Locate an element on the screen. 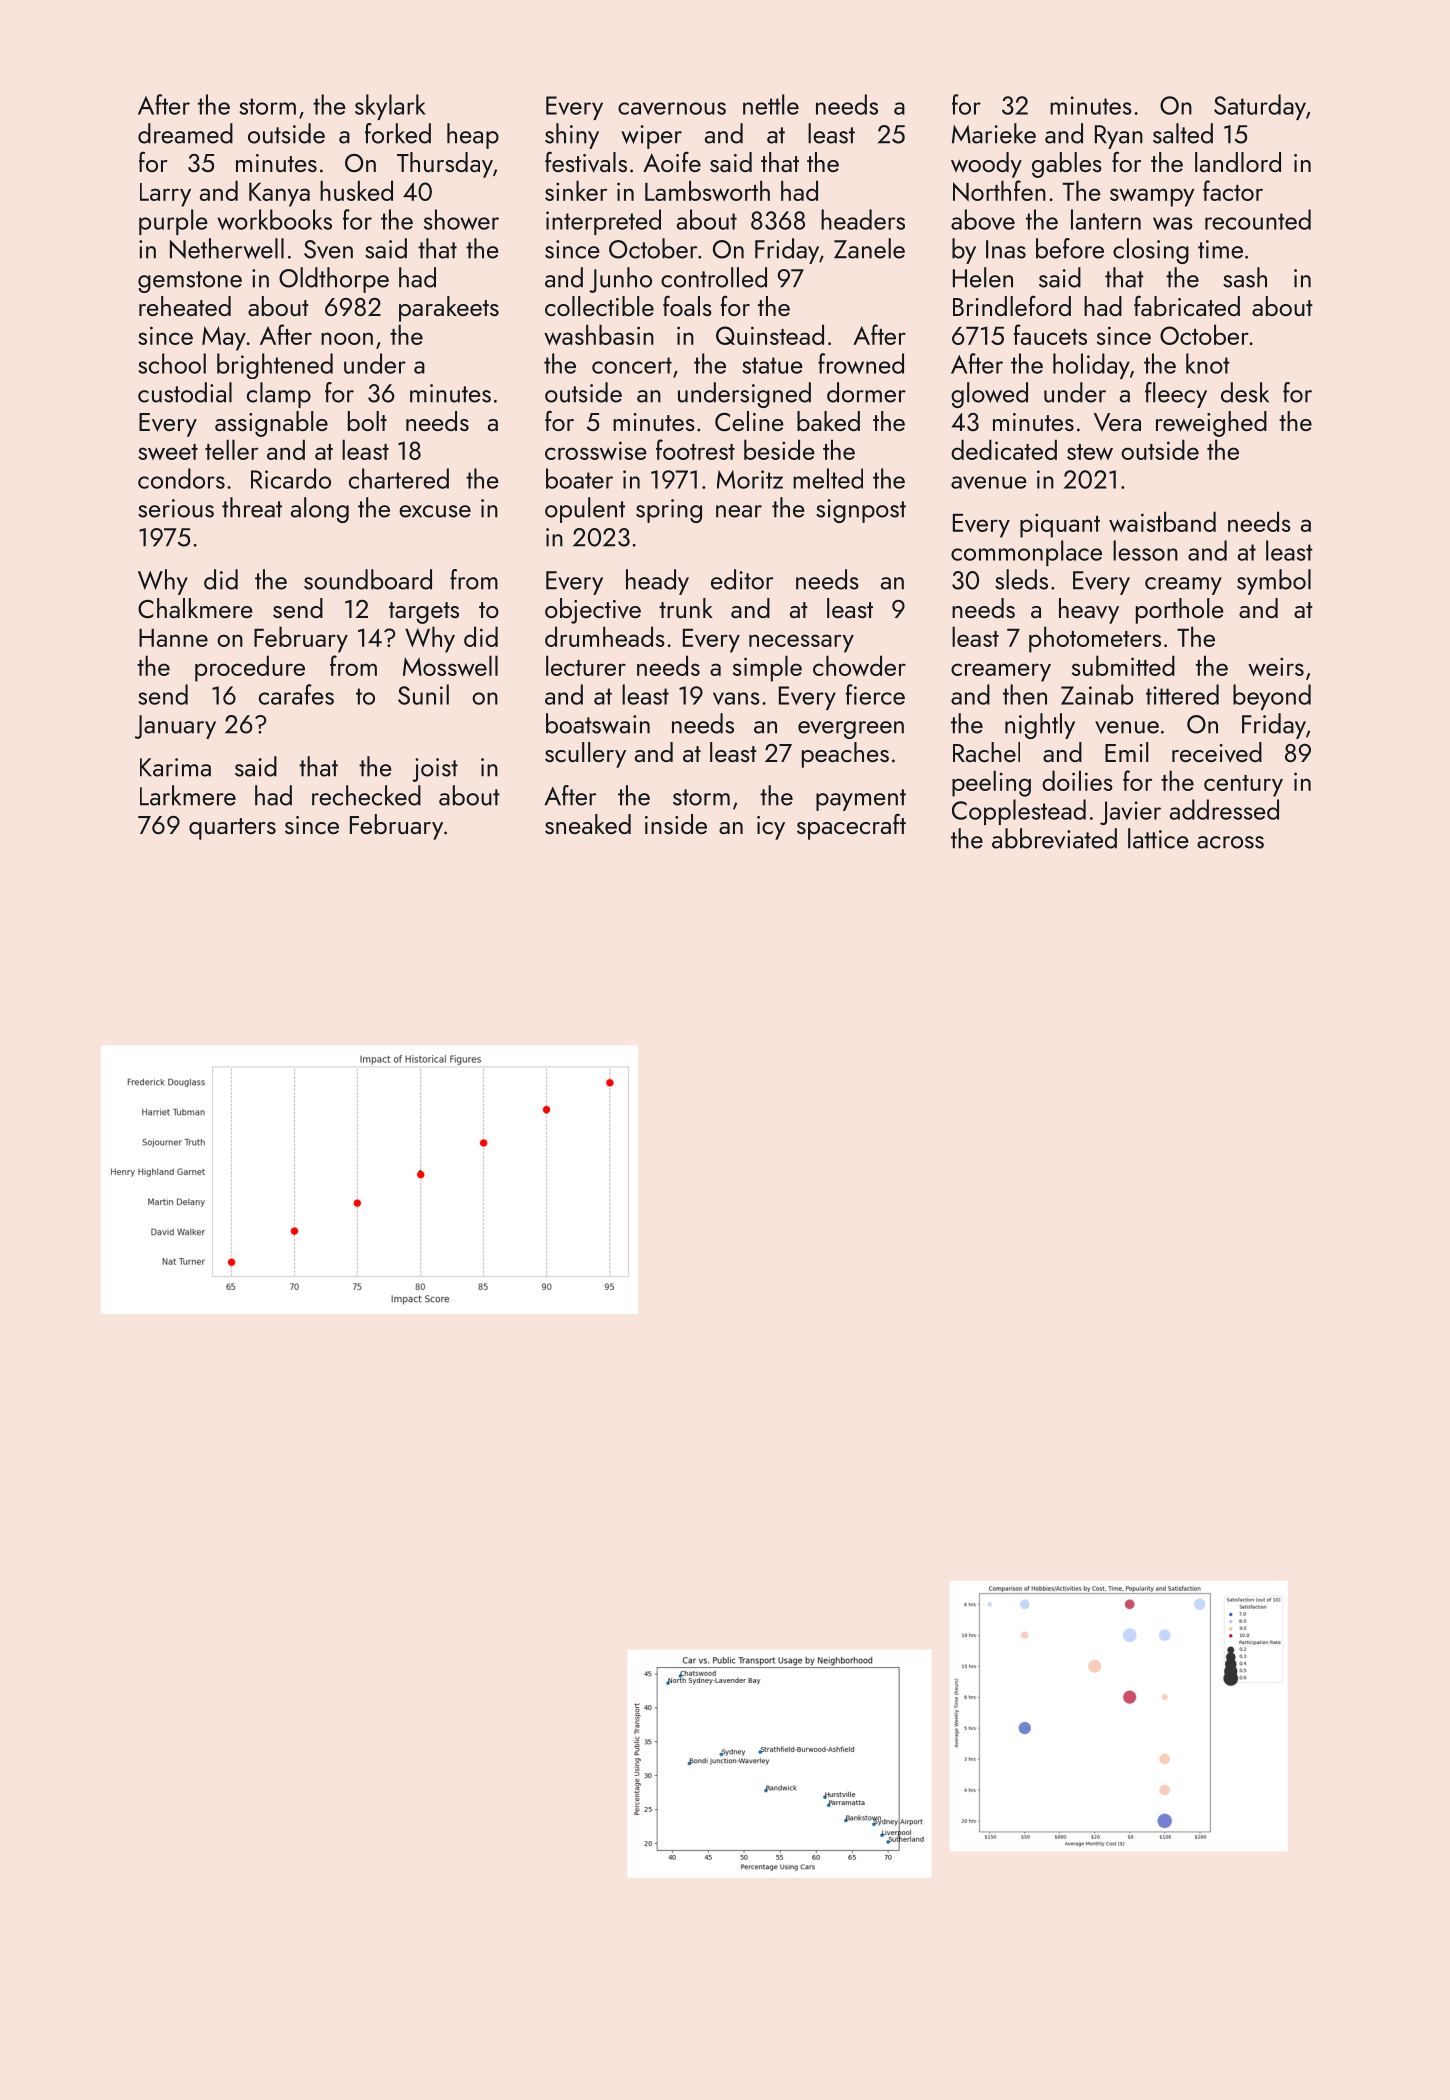  beside is located at coordinates (779, 449).
